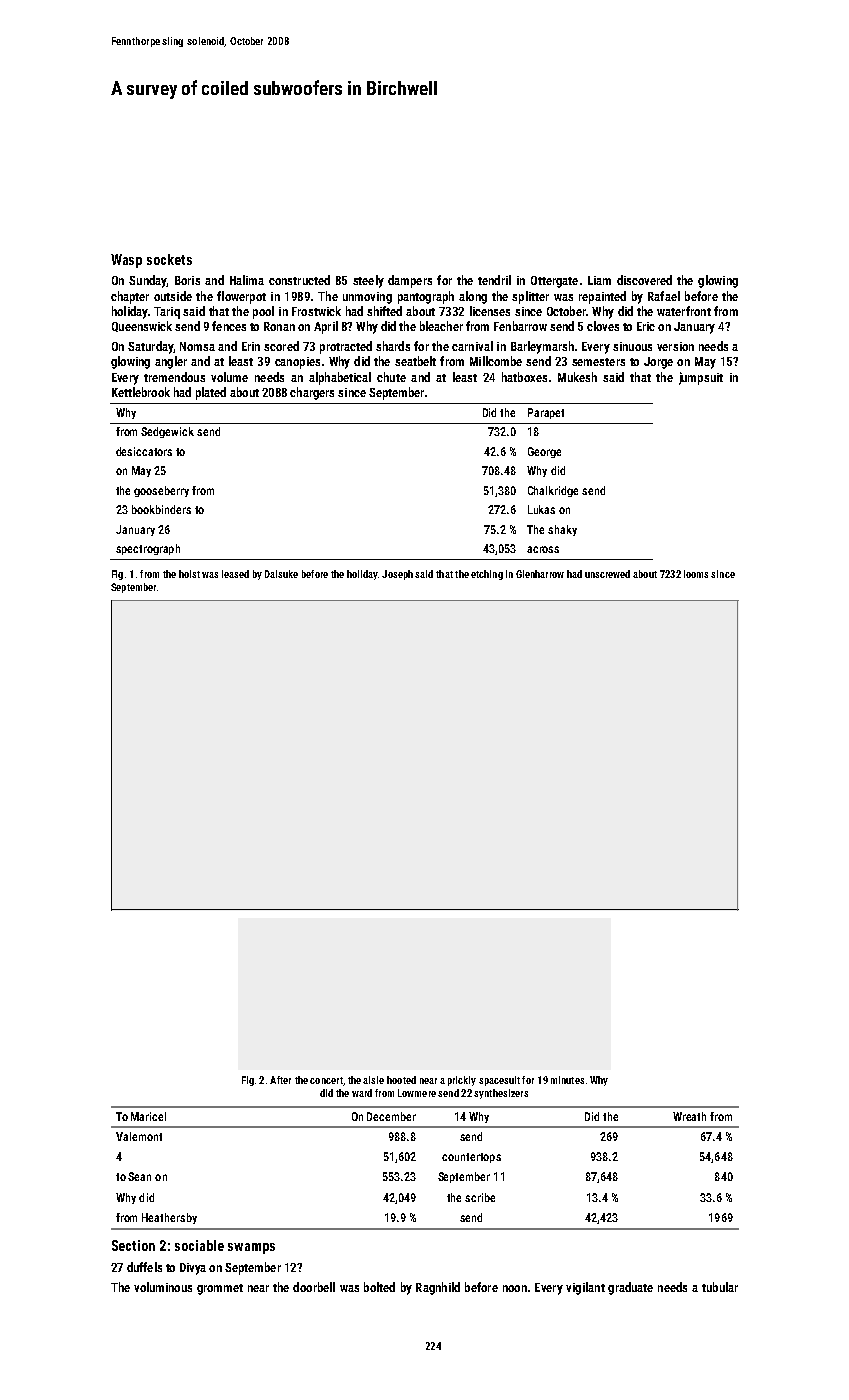 The image size is (849, 1400). I want to click on swamps, so click(251, 1248).
